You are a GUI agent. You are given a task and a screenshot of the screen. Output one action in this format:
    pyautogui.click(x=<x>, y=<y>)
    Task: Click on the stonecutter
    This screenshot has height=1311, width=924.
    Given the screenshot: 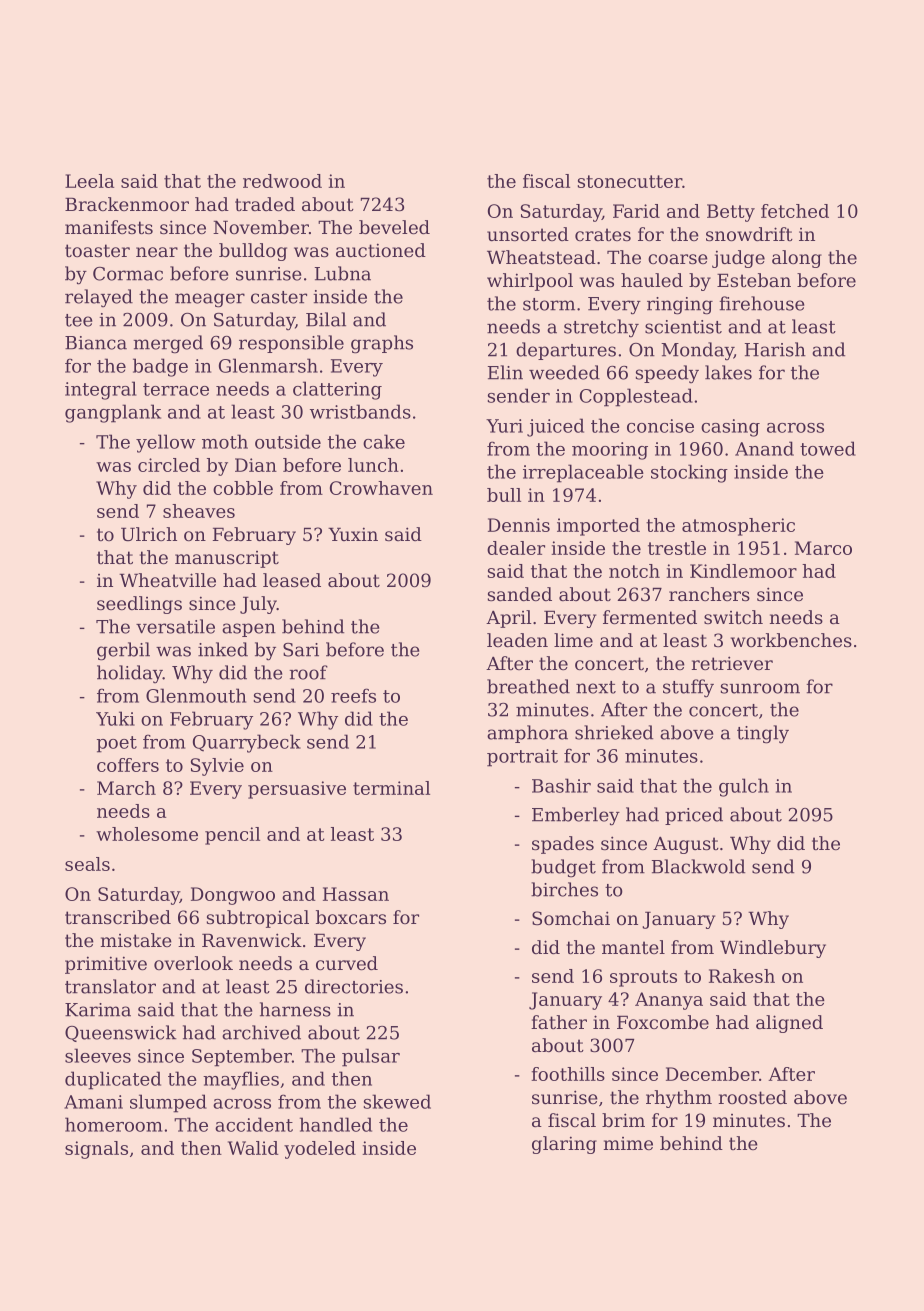 What is the action you would take?
    pyautogui.click(x=630, y=181)
